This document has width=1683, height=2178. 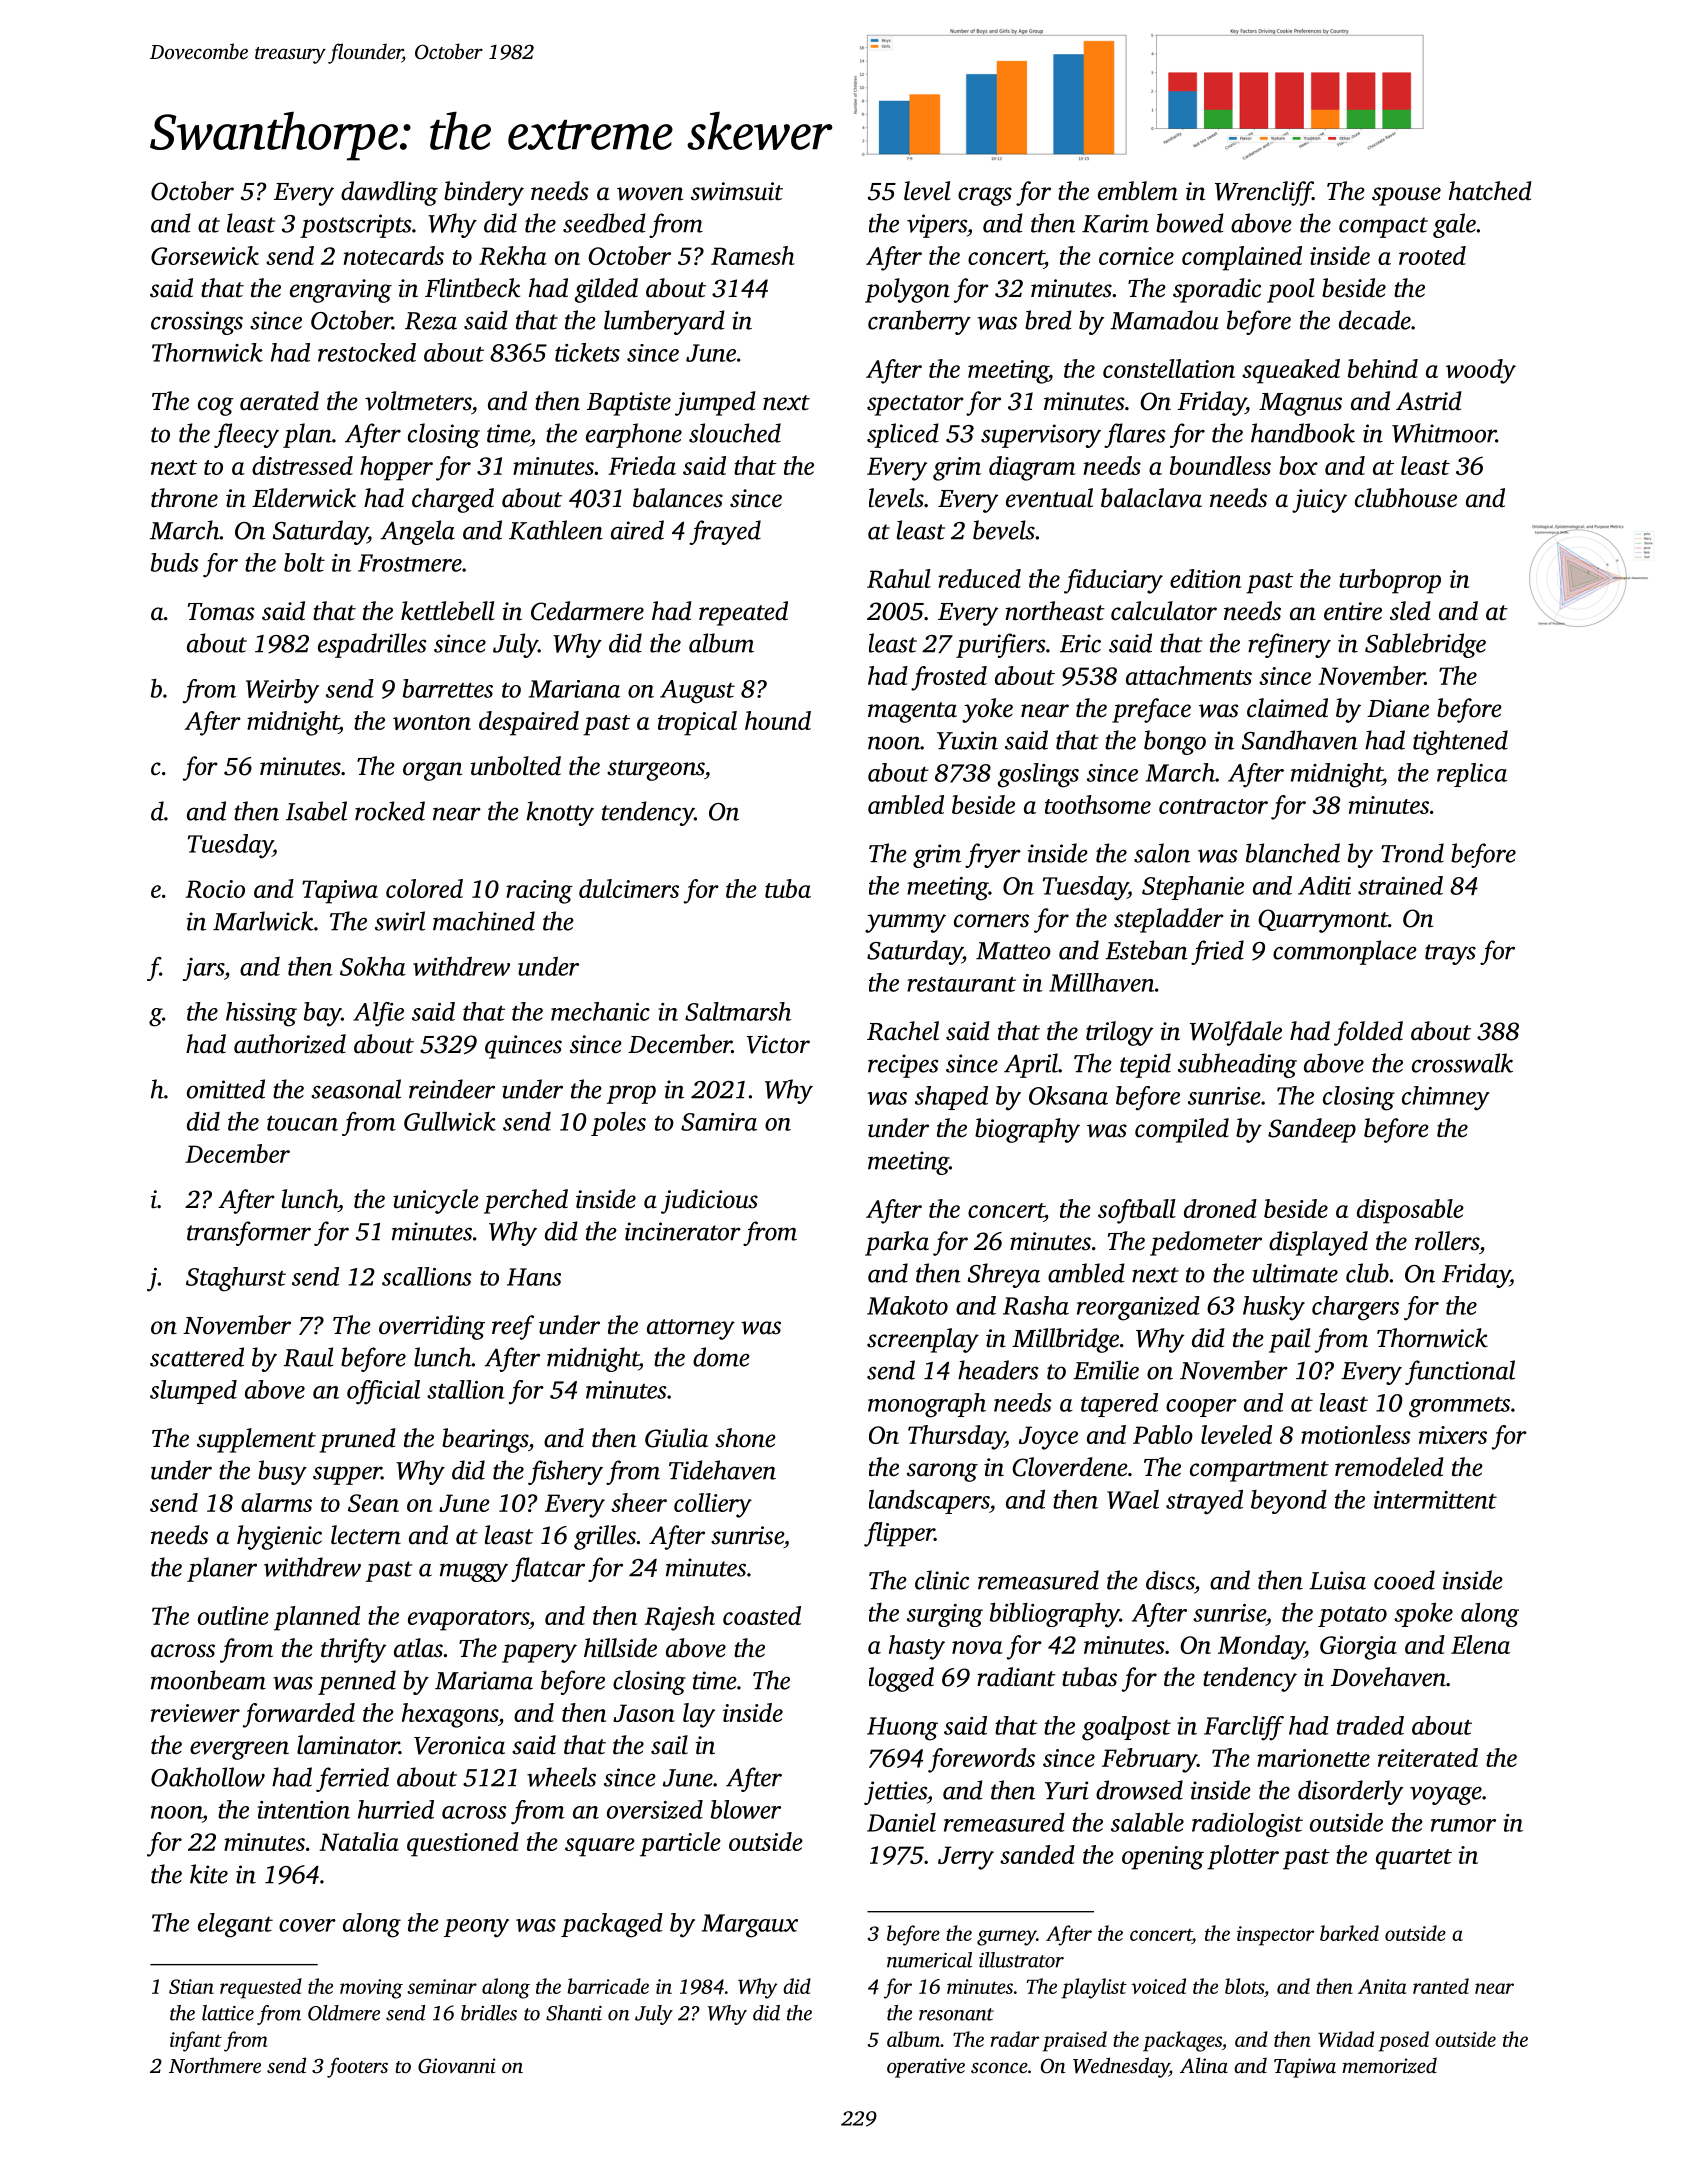 What do you see at coordinates (197, 1357) in the document?
I see `scattered` at bounding box center [197, 1357].
